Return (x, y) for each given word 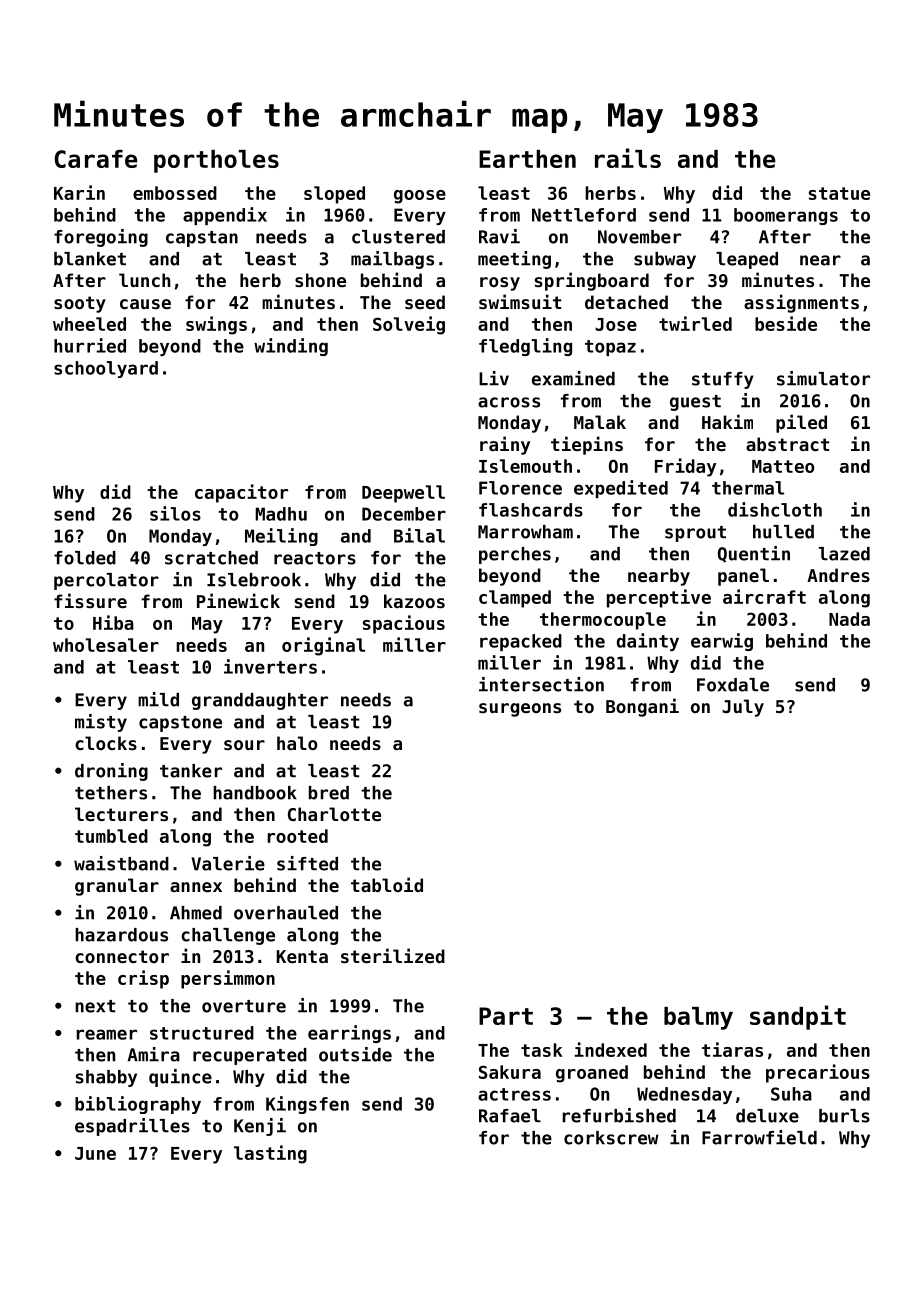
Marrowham (525, 532)
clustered (398, 237)
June (95, 1153)
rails (628, 158)
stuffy (723, 380)
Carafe (96, 159)
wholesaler (106, 645)
